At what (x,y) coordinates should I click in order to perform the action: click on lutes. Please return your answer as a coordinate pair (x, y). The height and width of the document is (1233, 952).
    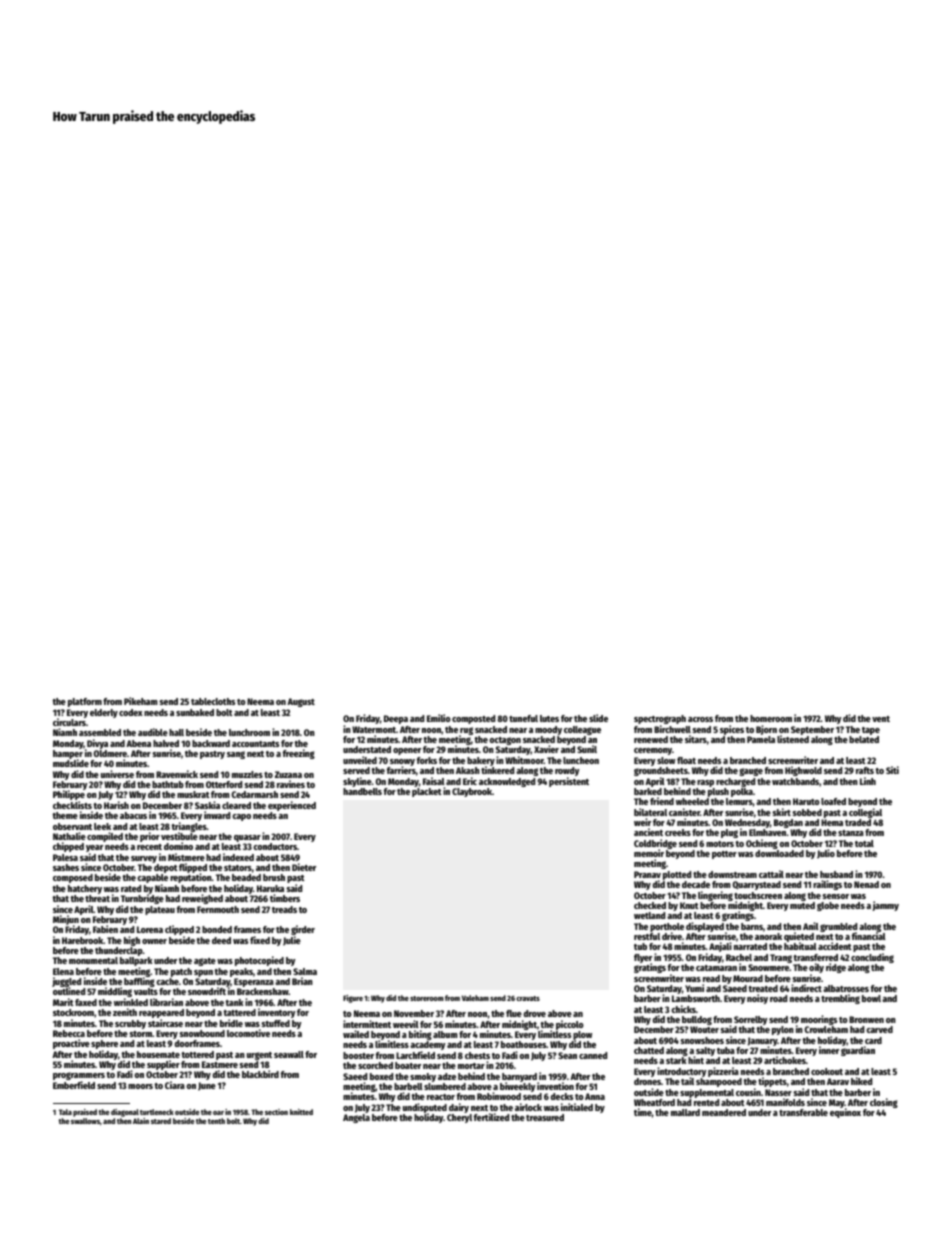
    Looking at the image, I should click on (549, 718).
